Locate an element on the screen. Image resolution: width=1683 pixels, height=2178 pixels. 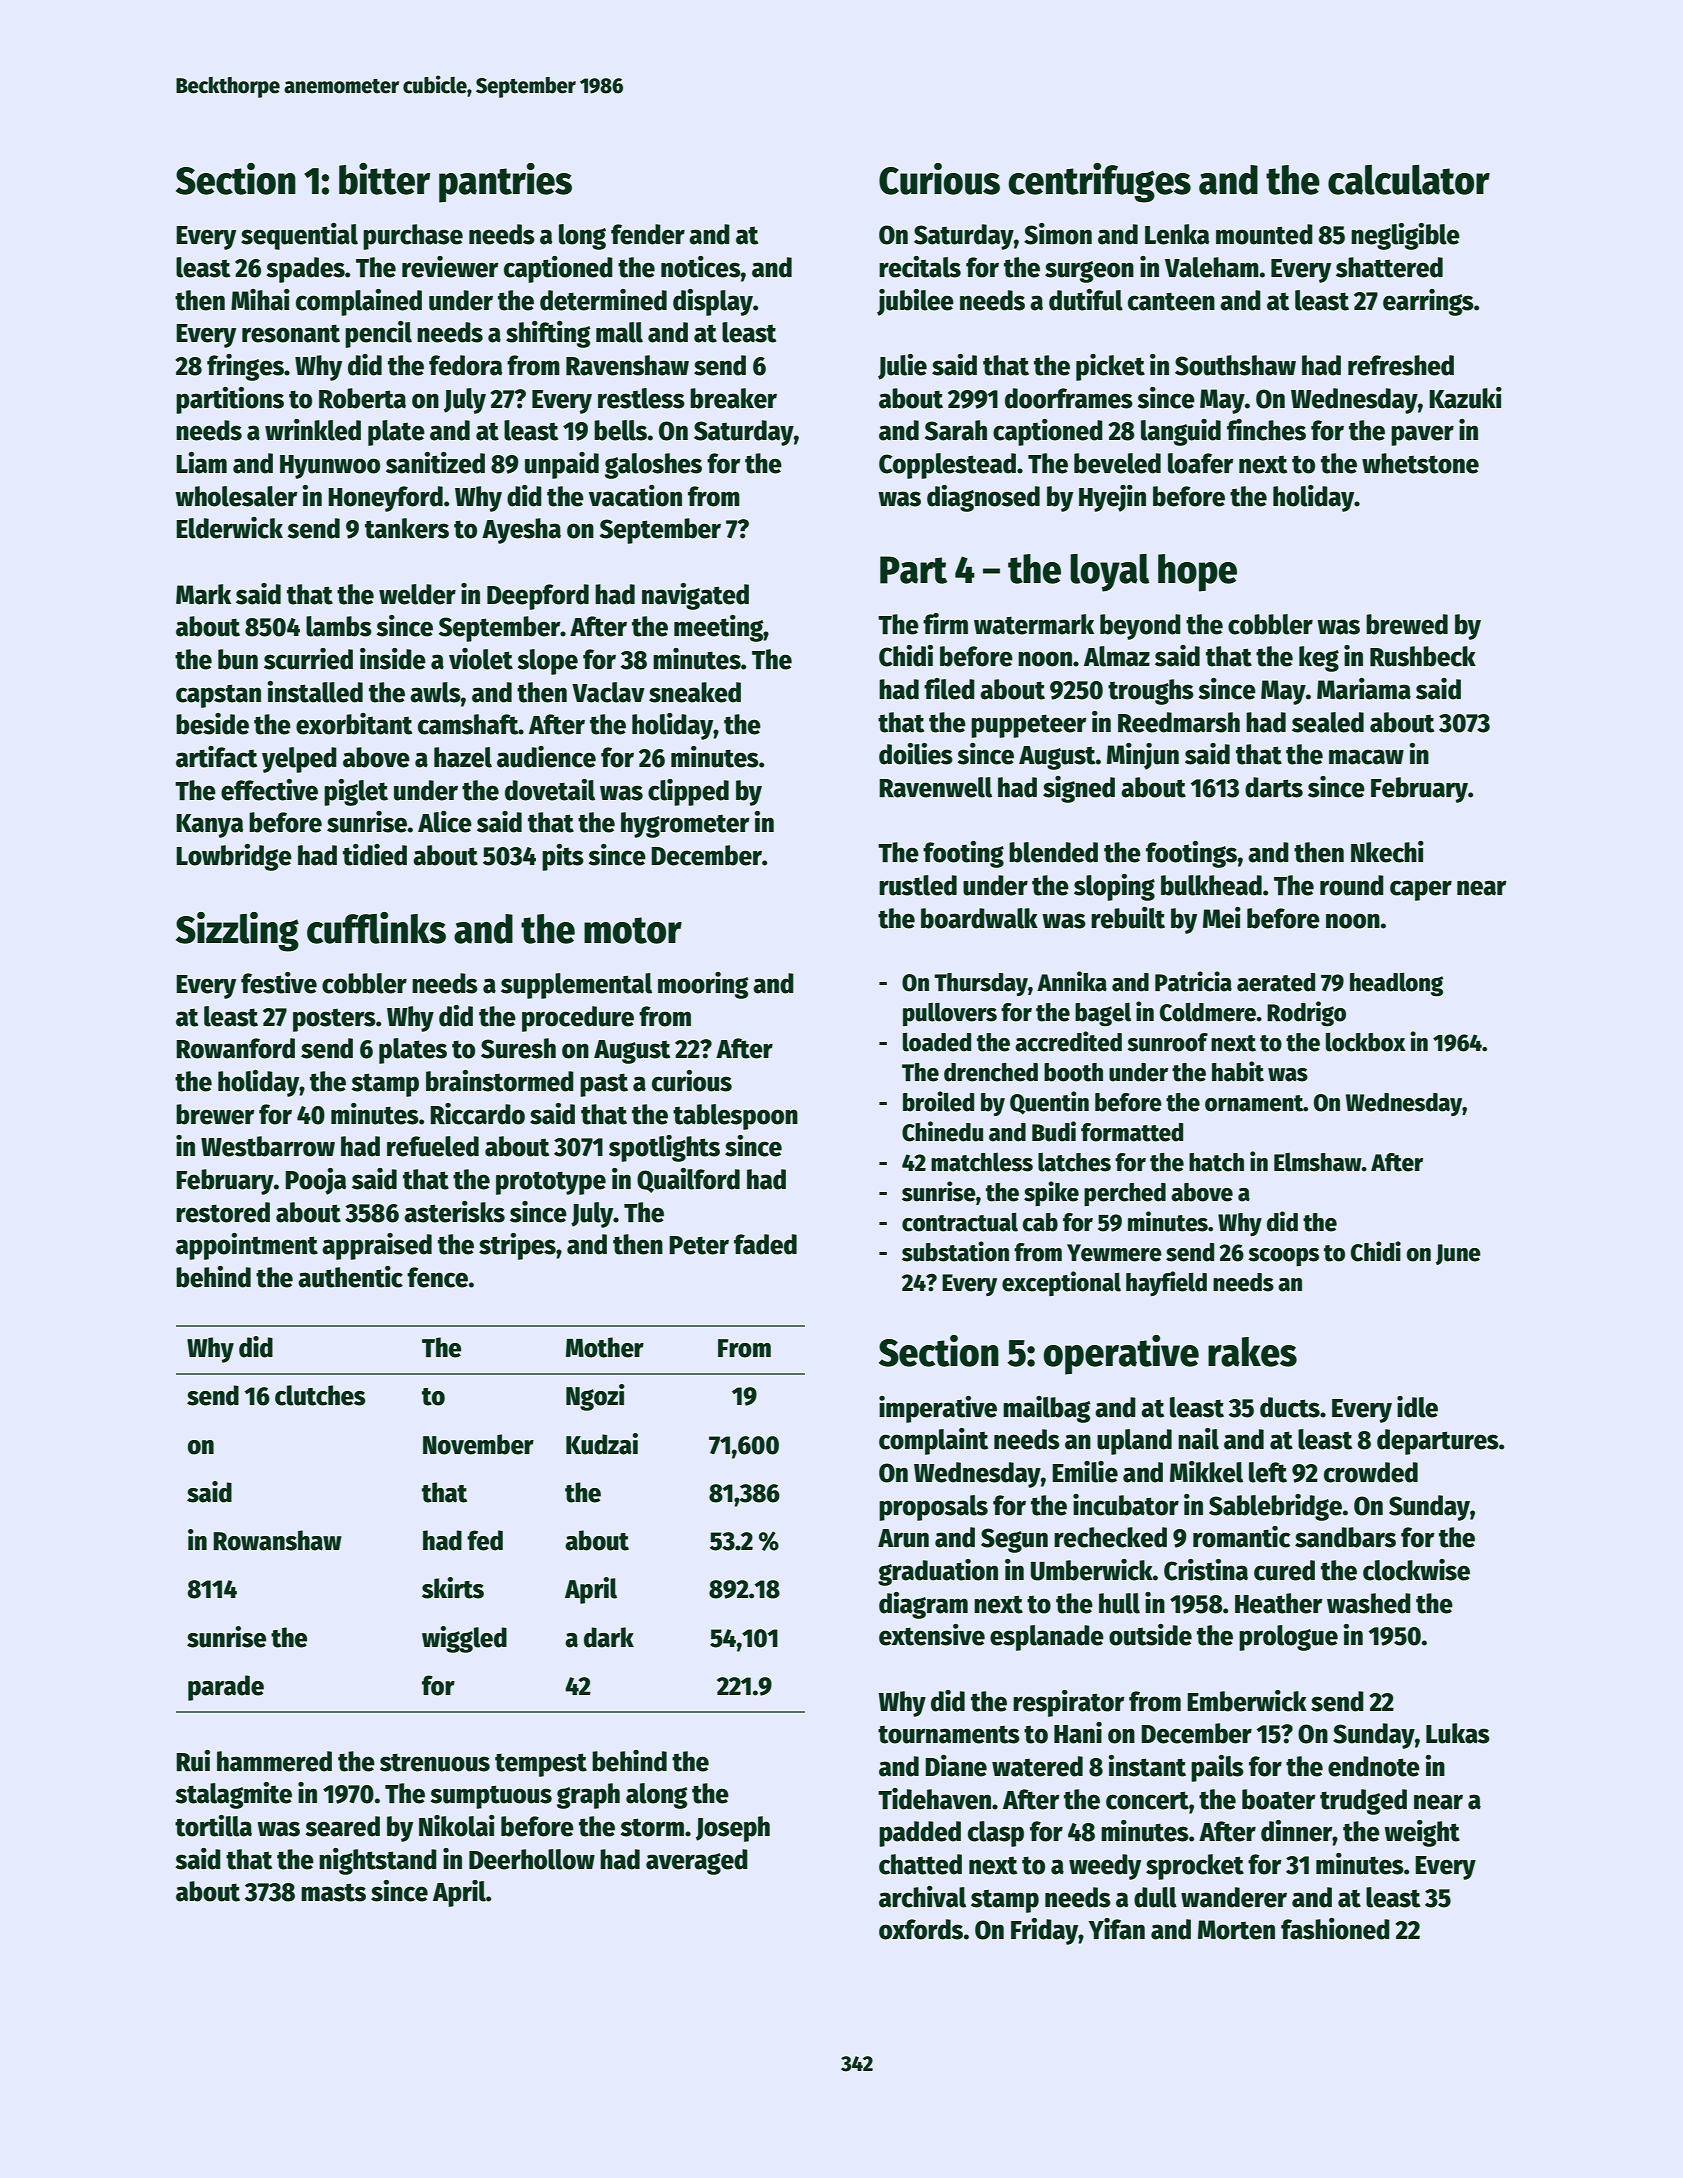
calculator is located at coordinates (1409, 180).
